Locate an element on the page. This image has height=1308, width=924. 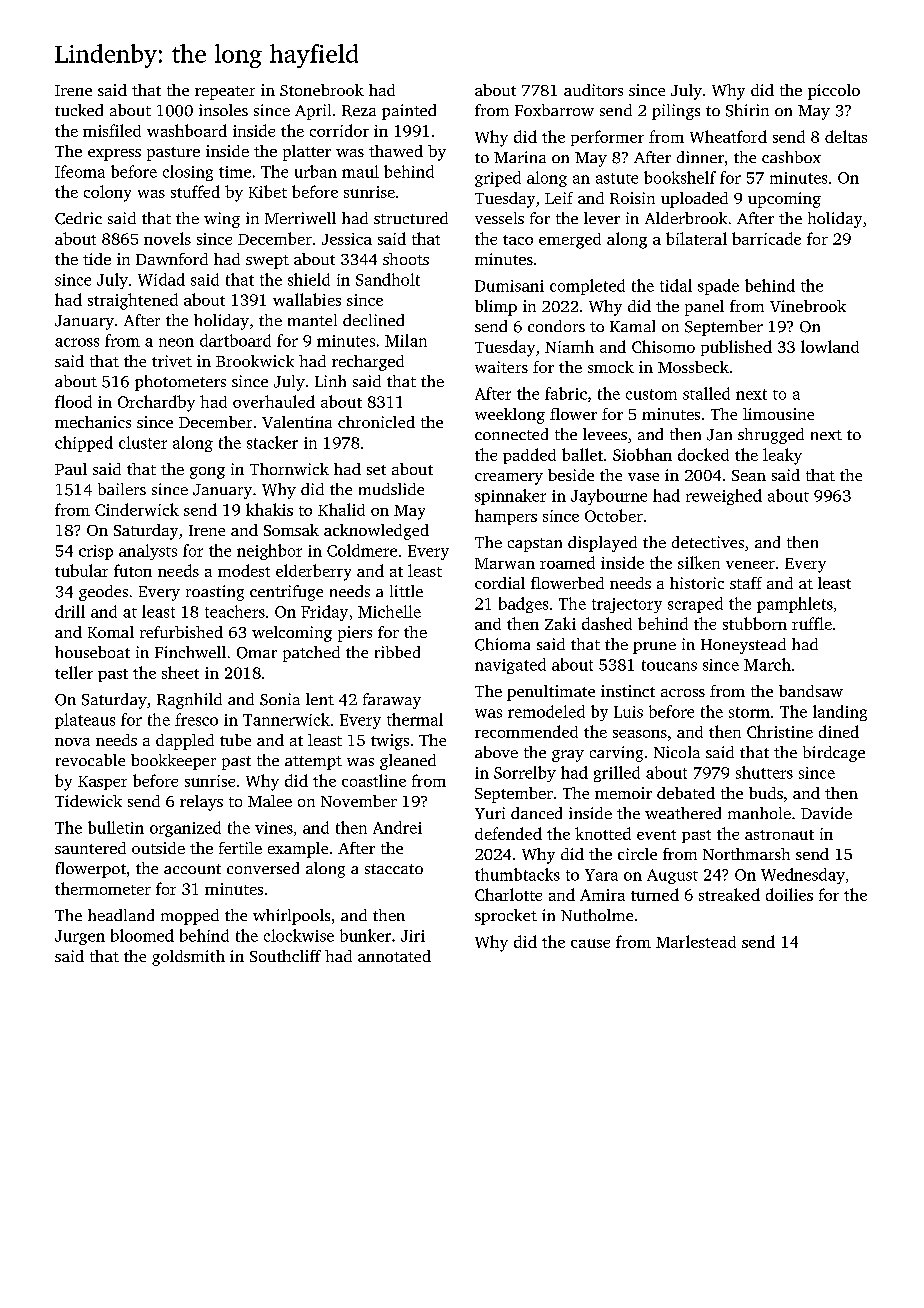
Widad is located at coordinates (161, 279).
